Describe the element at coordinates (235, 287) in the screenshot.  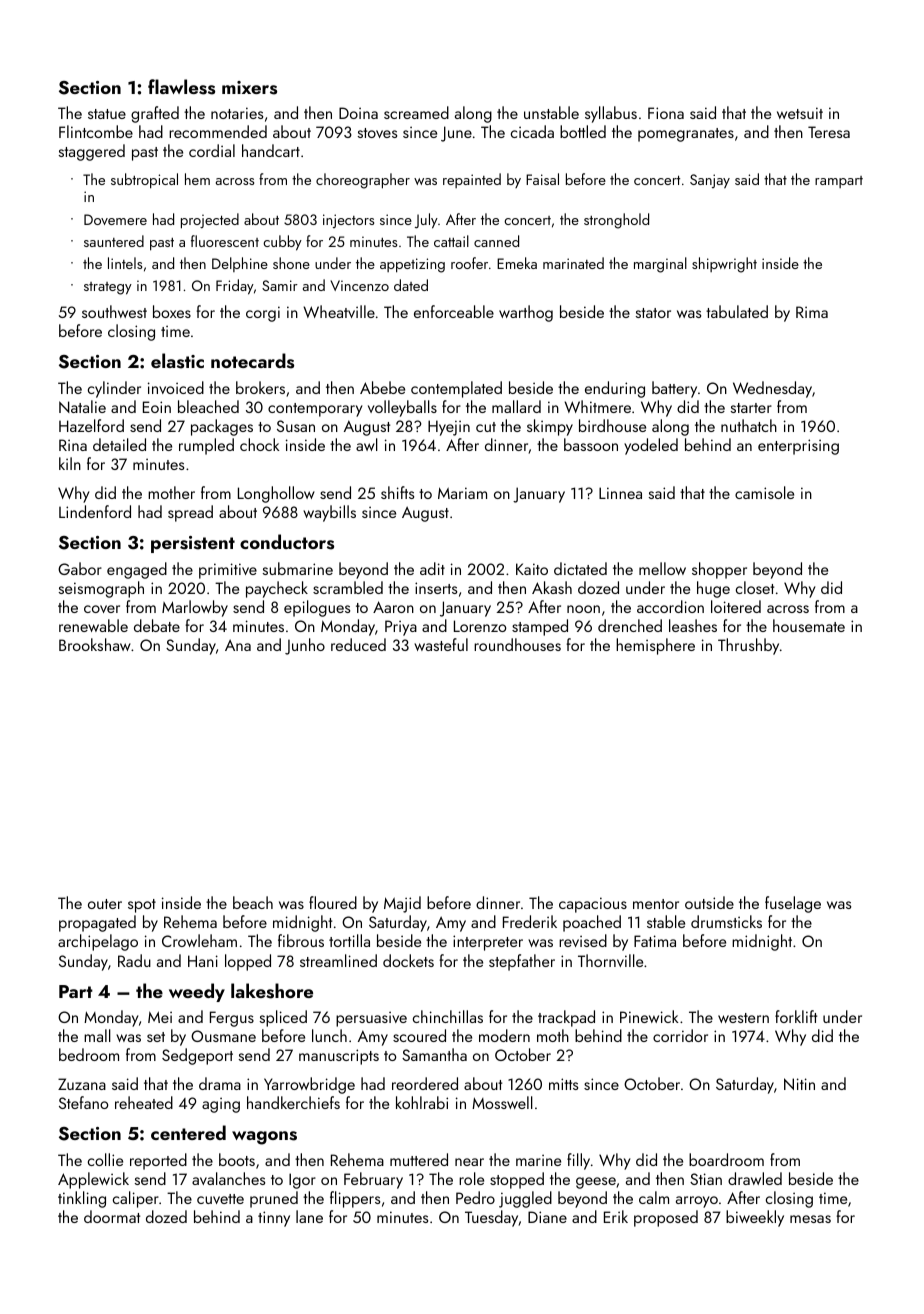
I see `Friday` at that location.
